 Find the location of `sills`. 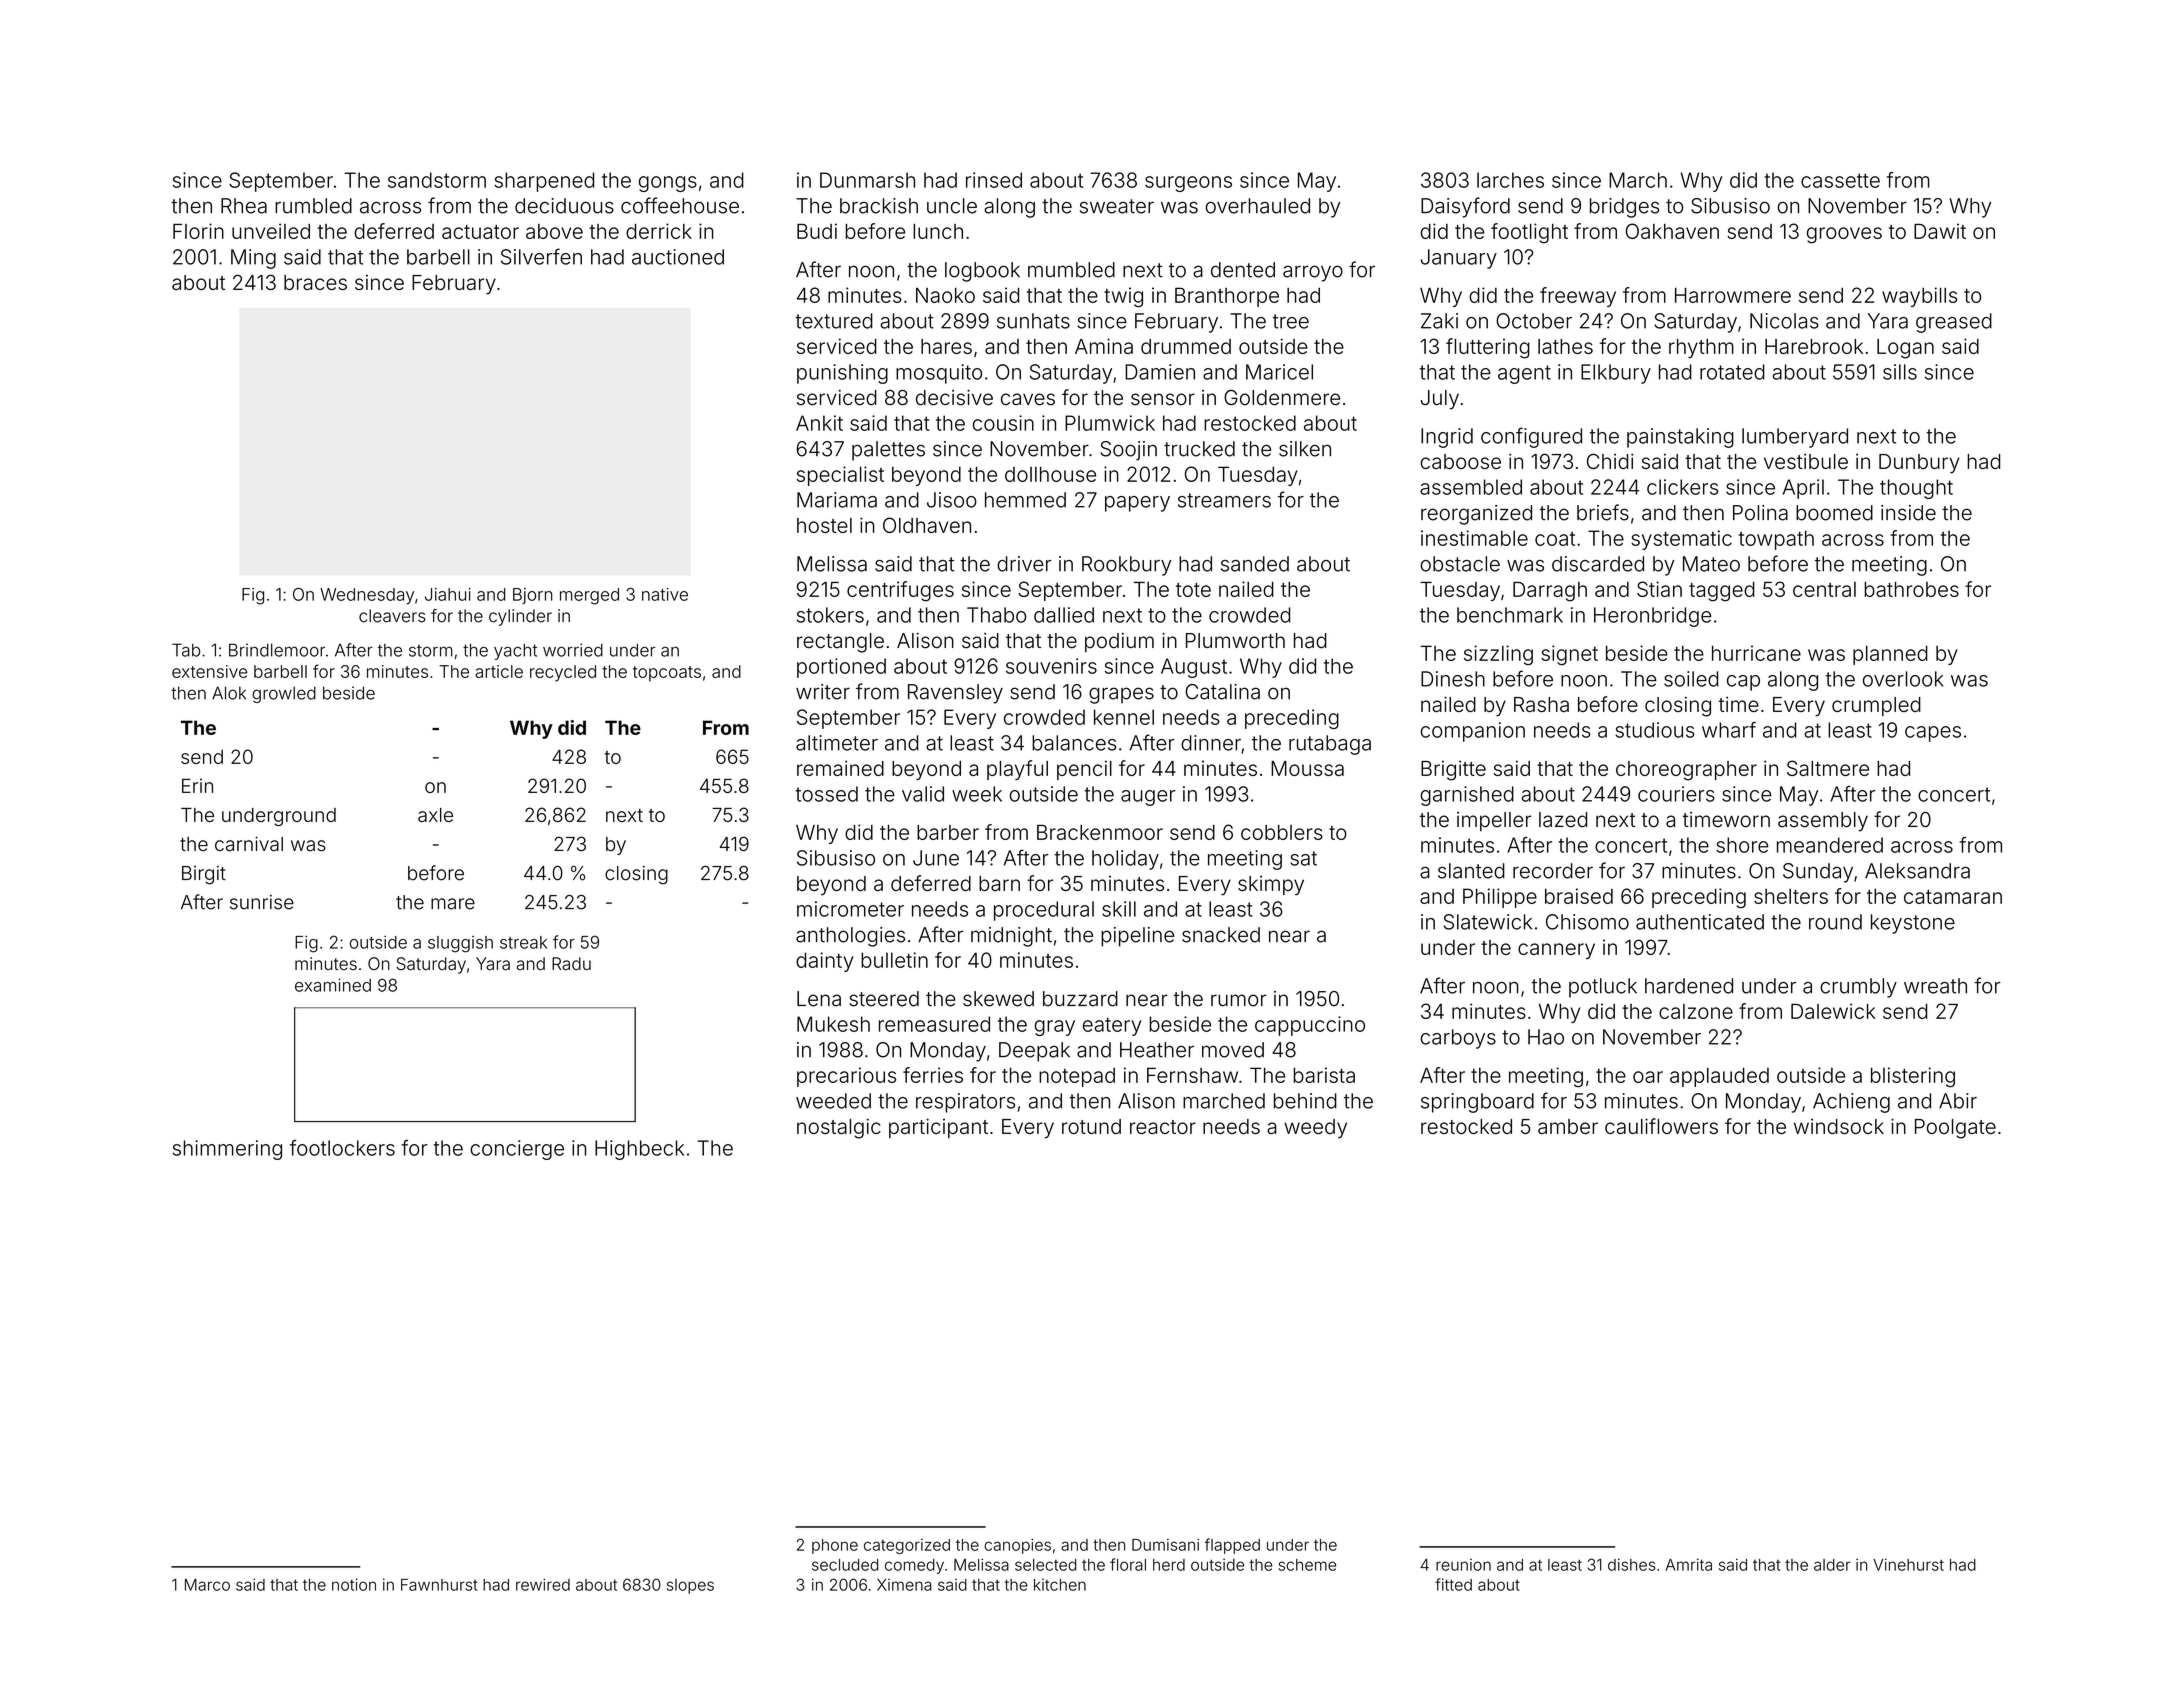

sills is located at coordinates (1900, 372).
